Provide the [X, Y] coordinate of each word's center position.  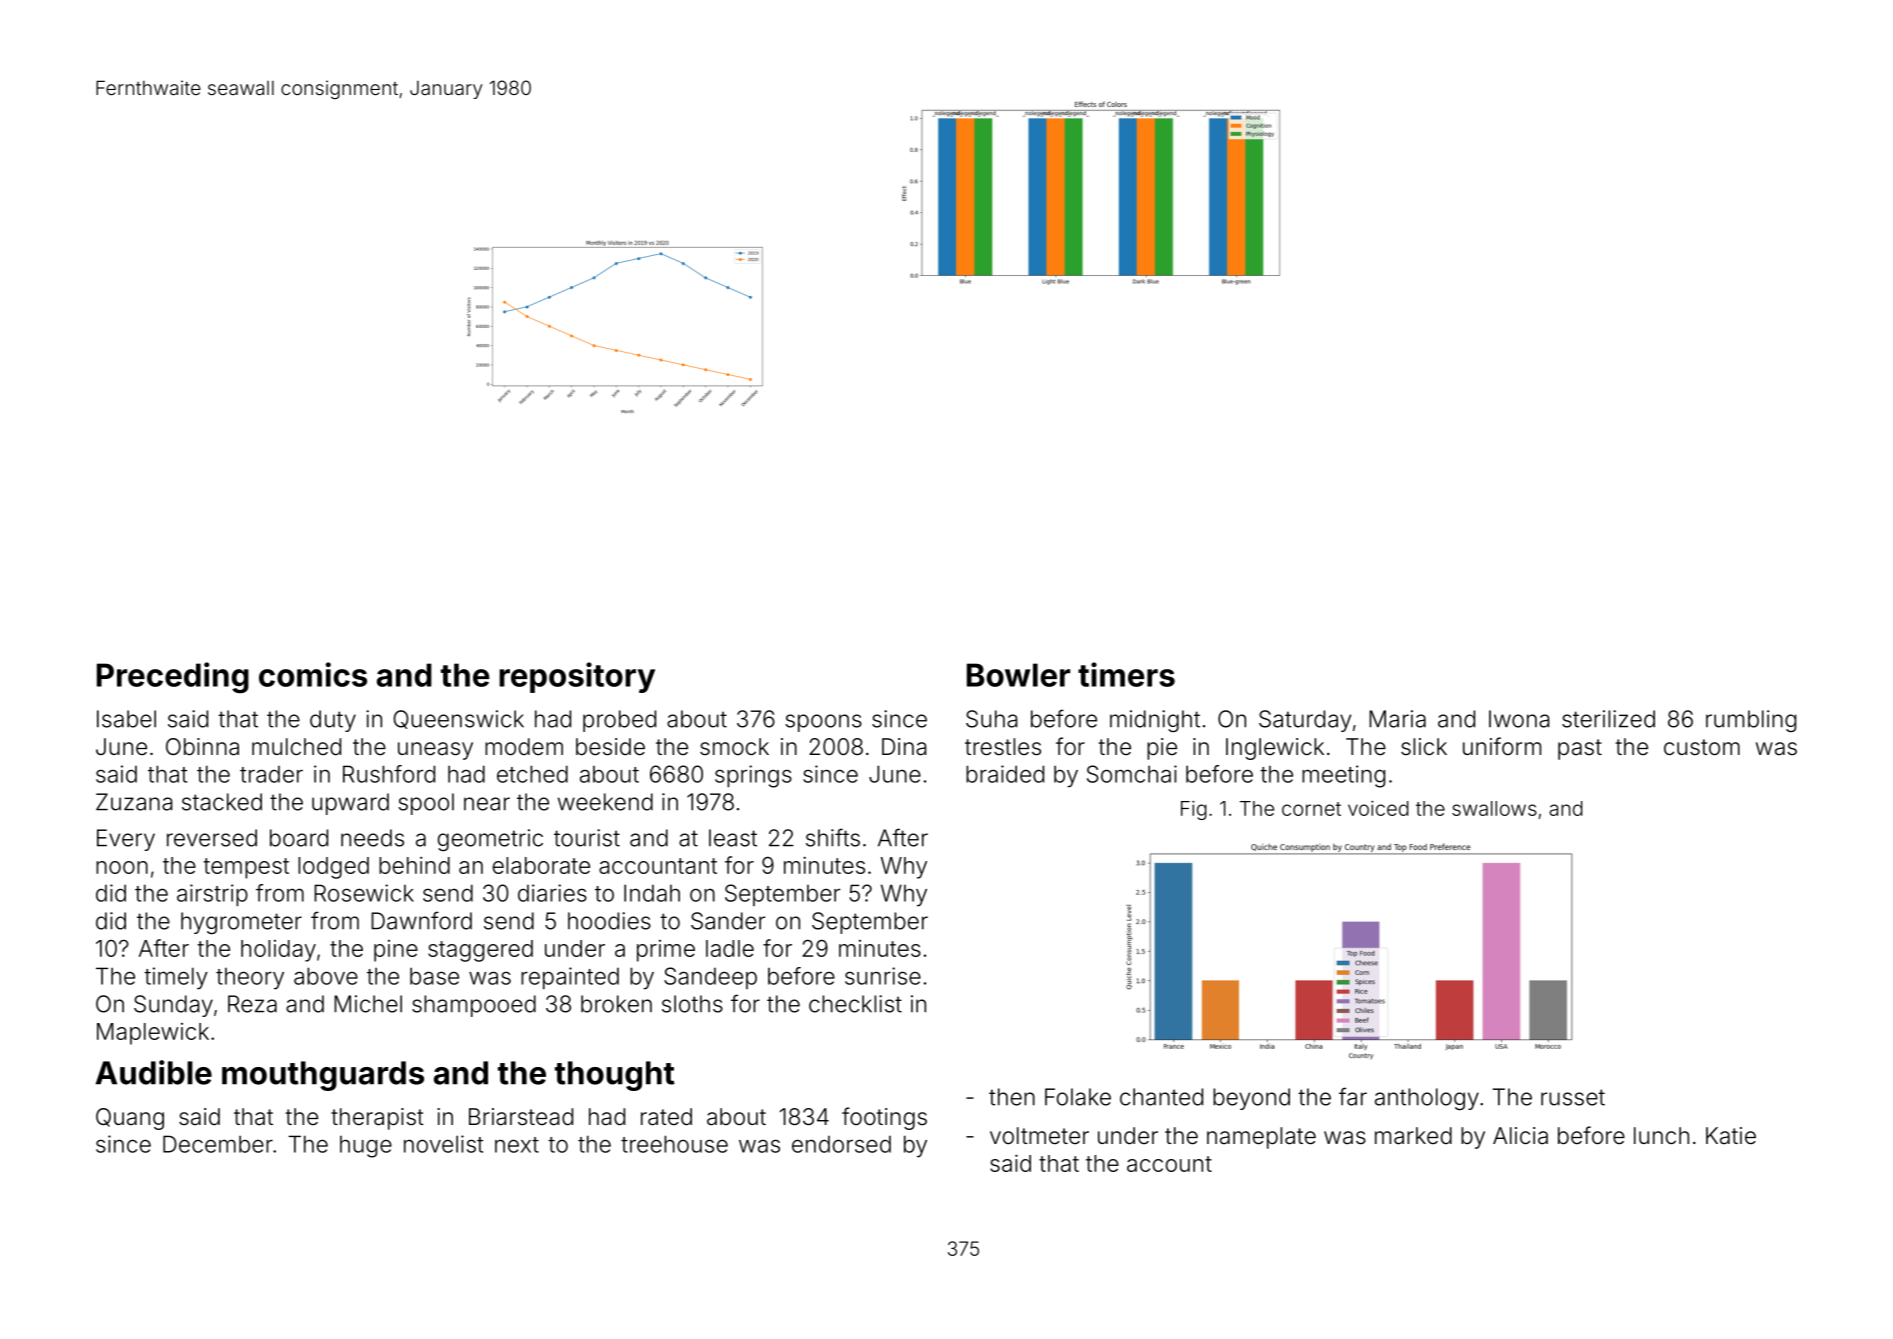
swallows [1494, 808]
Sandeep [710, 978]
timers [1126, 674]
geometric [490, 840]
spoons [823, 723]
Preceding [173, 678]
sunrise [883, 976]
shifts [833, 837]
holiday [278, 951]
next [517, 1145]
